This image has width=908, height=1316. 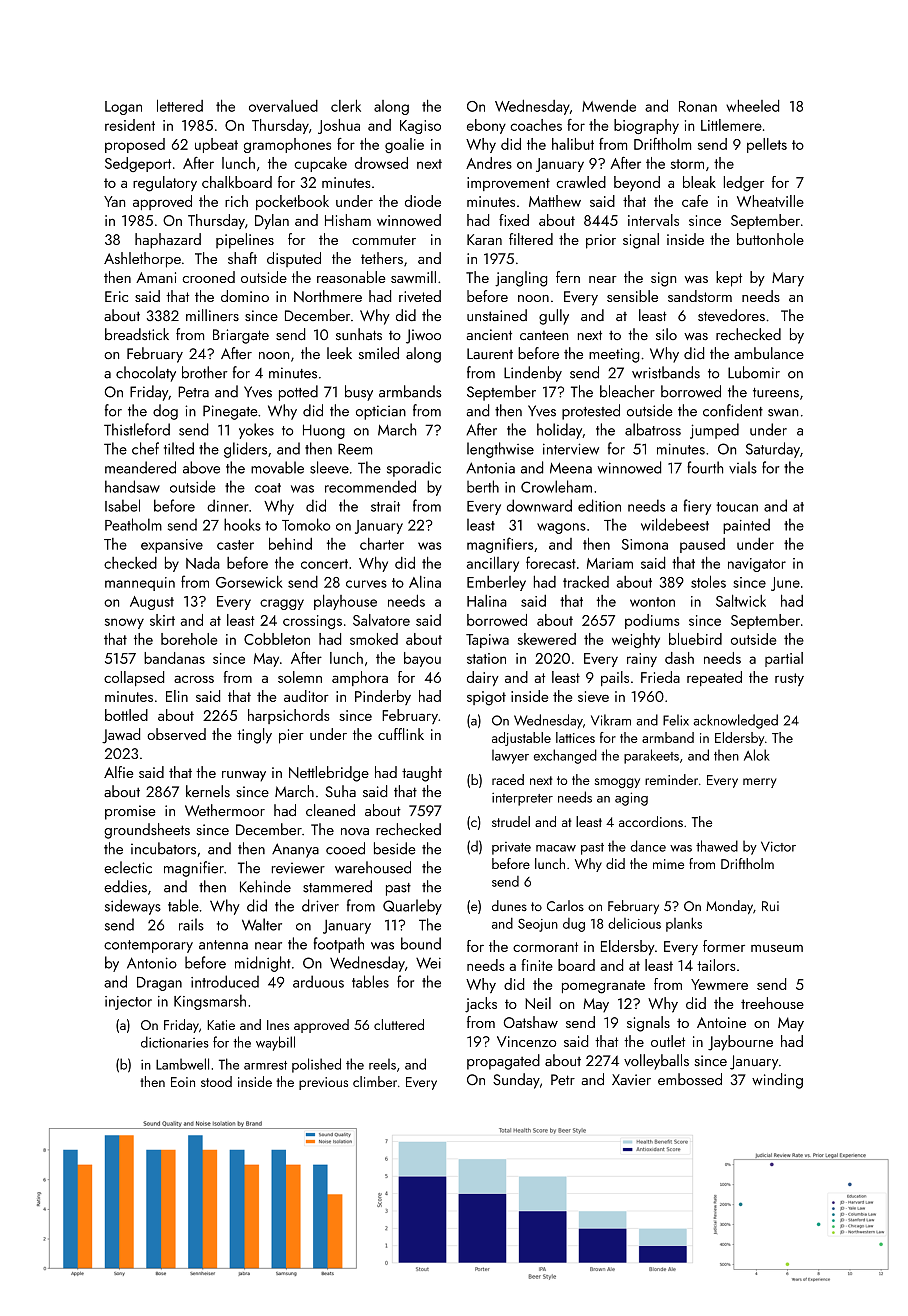 I want to click on Xavier, so click(x=631, y=1079).
